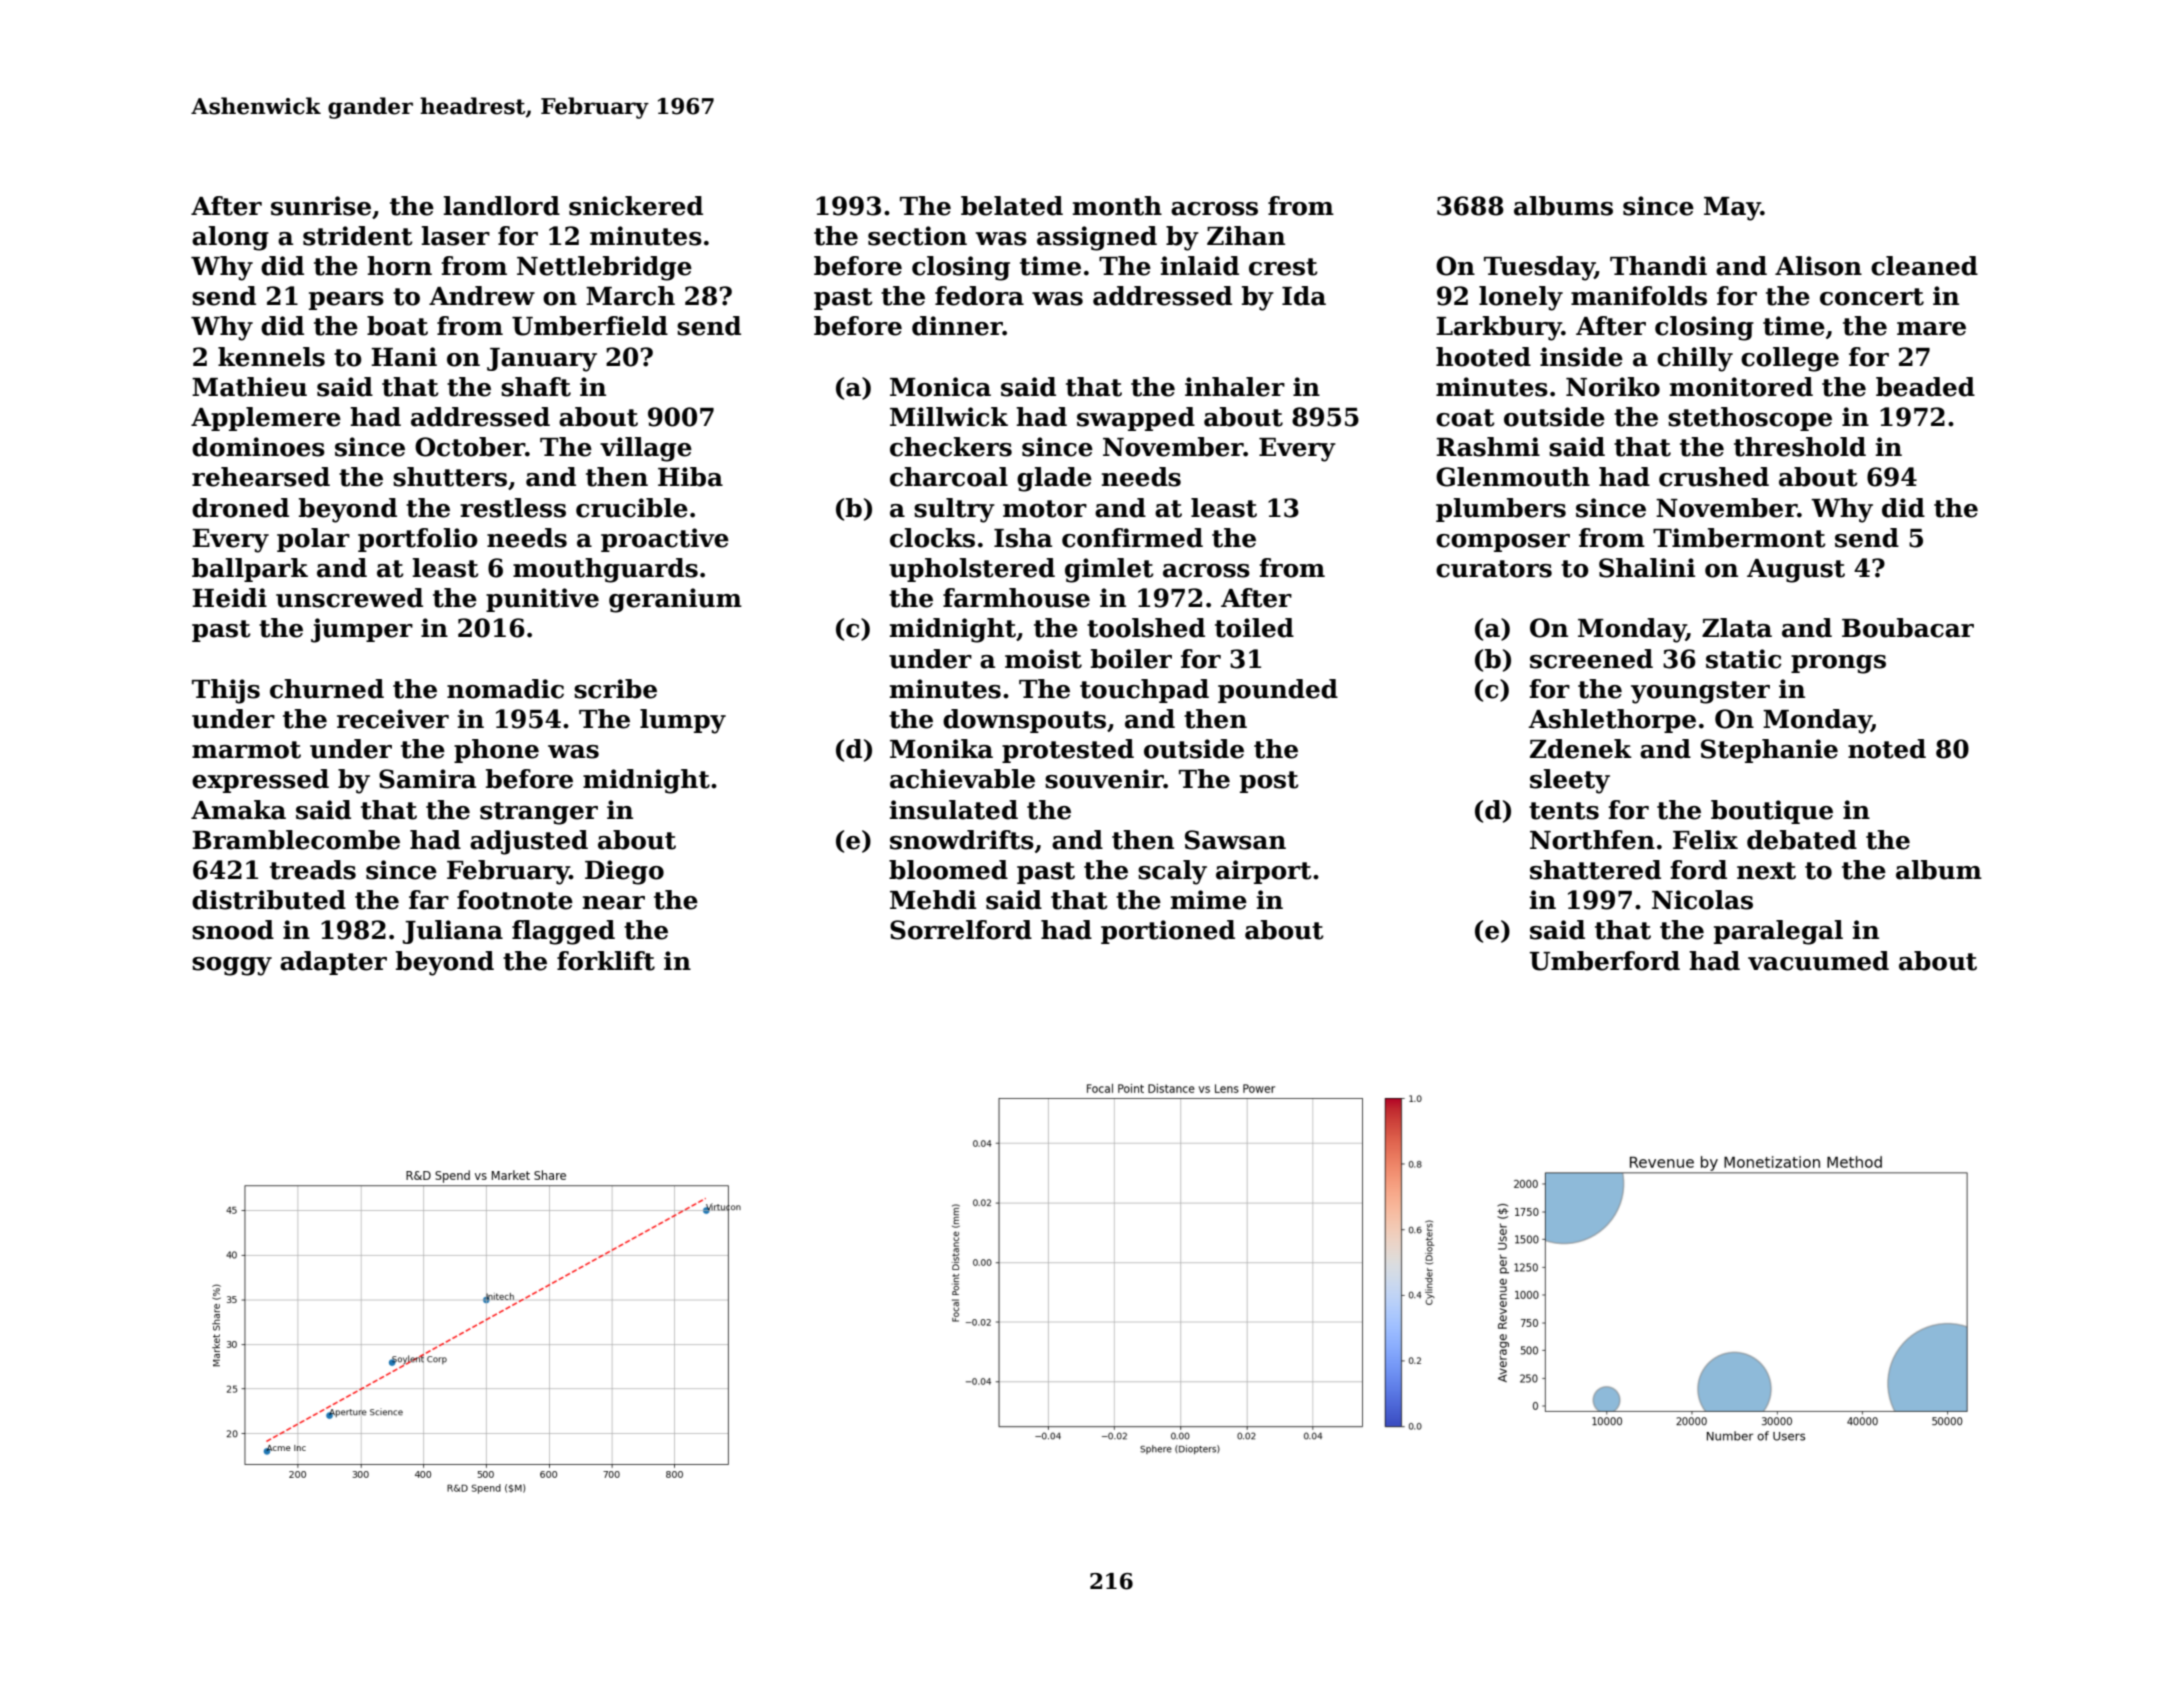 This screenshot has height=1683, width=2178. I want to click on protested, so click(1068, 751).
